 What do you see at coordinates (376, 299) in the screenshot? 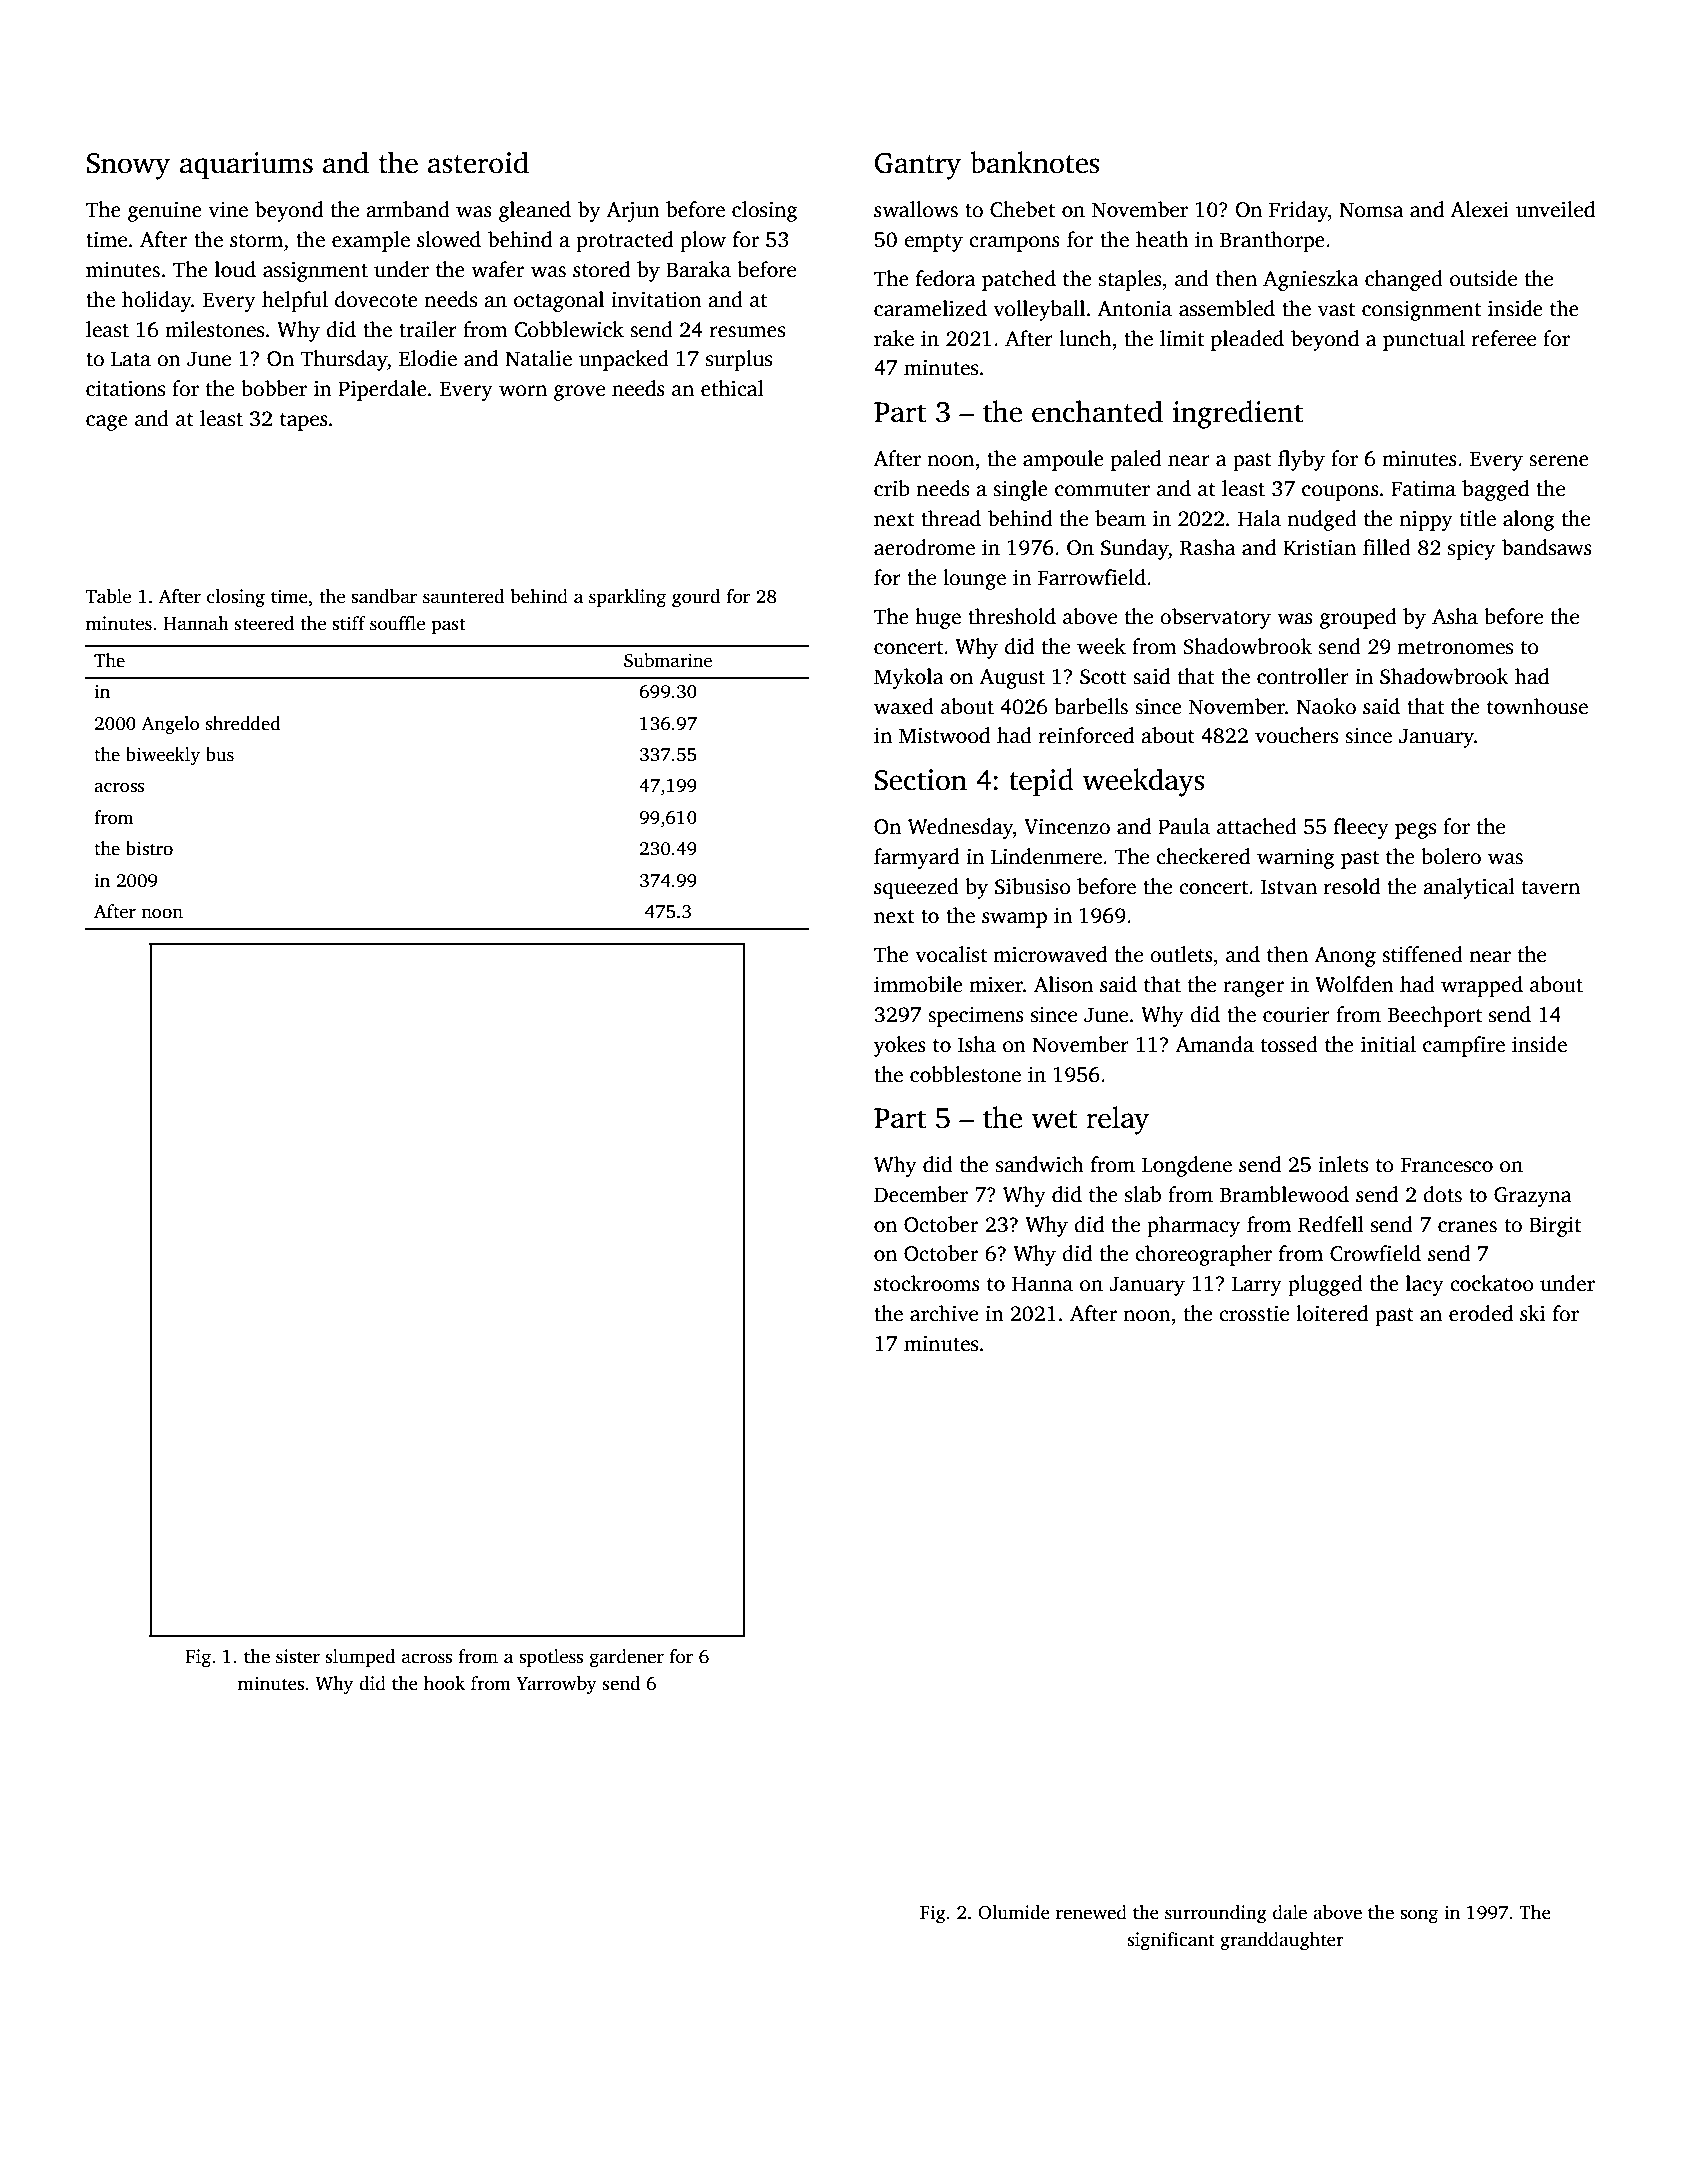
I see `dovecote` at bounding box center [376, 299].
